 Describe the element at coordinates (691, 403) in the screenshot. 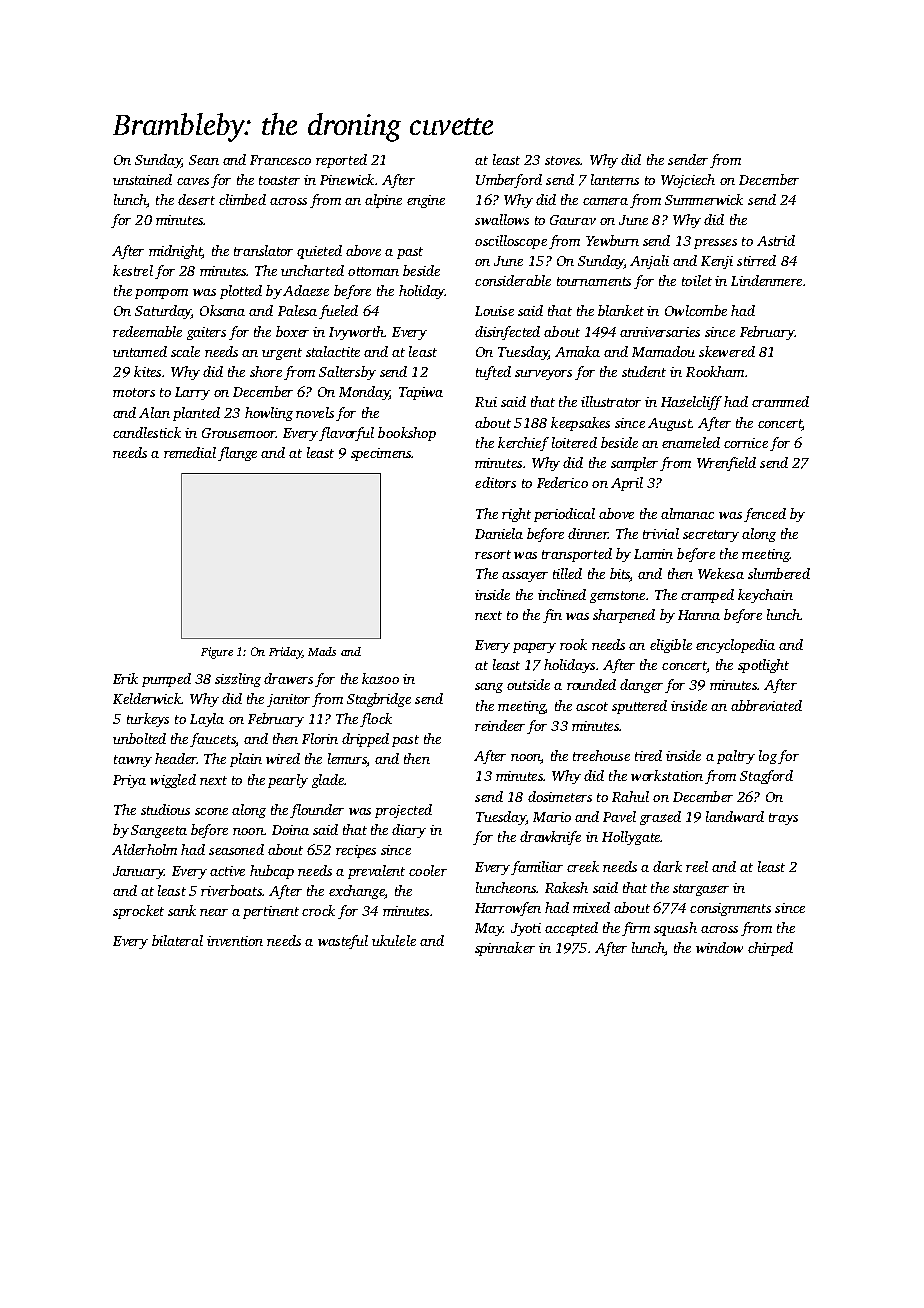

I see `Hazelcliff` at that location.
